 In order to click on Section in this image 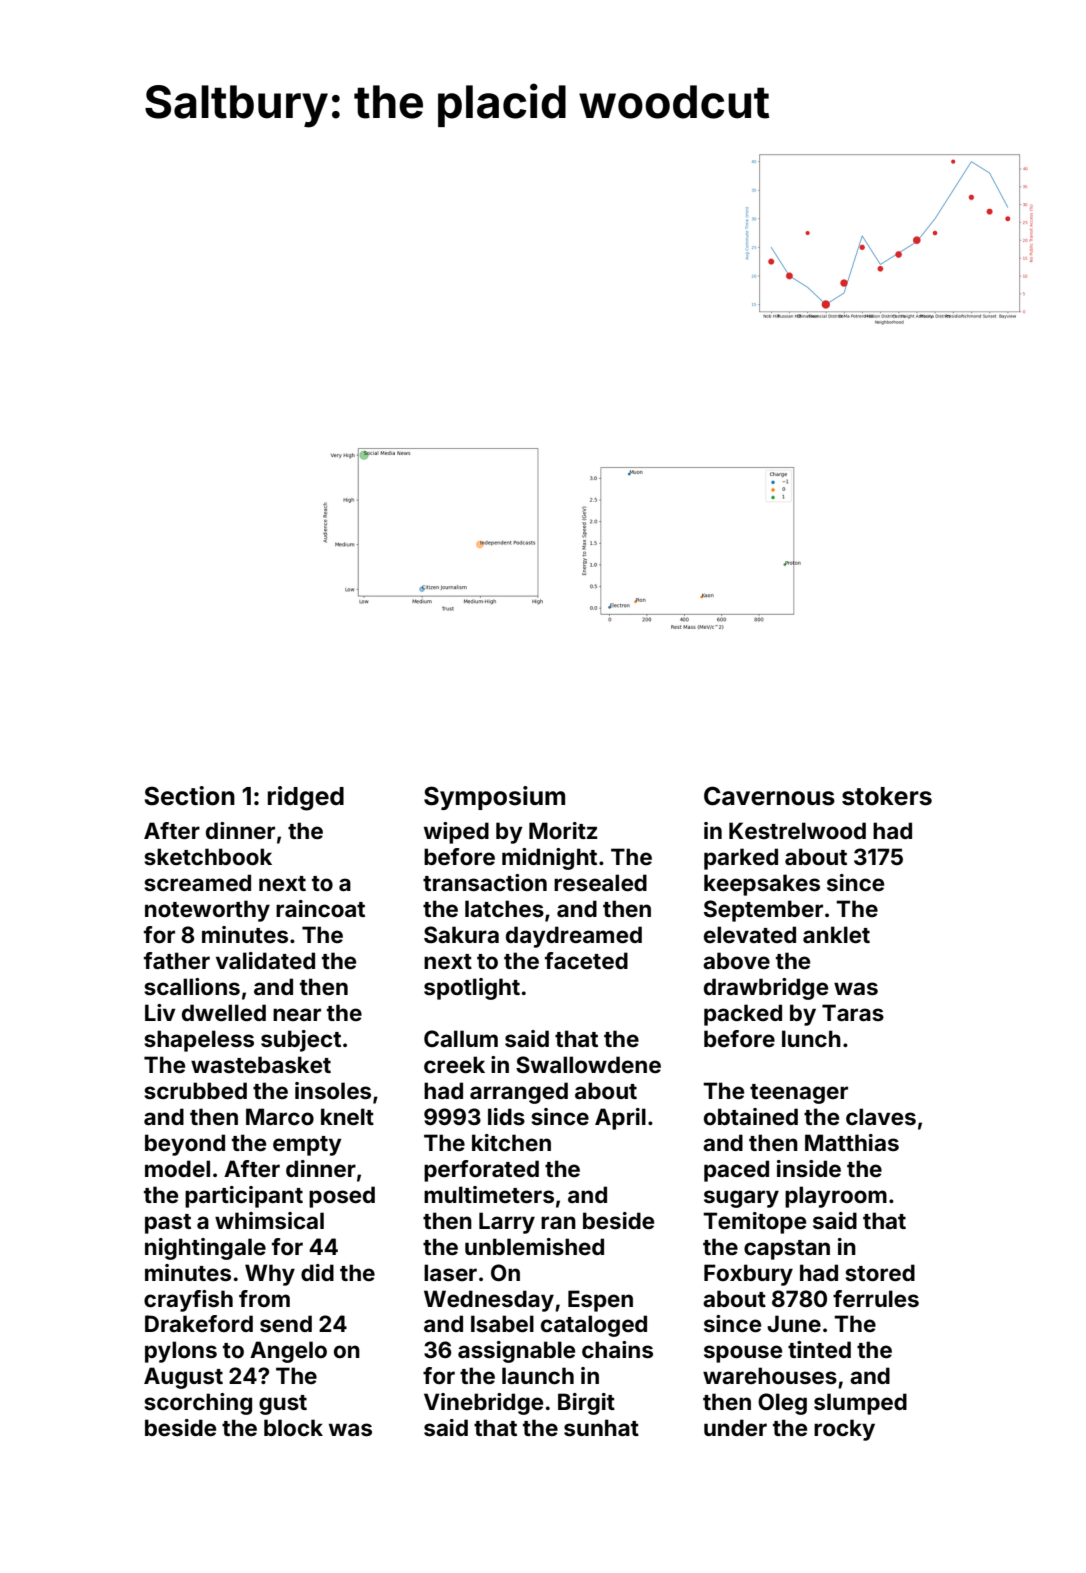, I will do `click(189, 796)`.
